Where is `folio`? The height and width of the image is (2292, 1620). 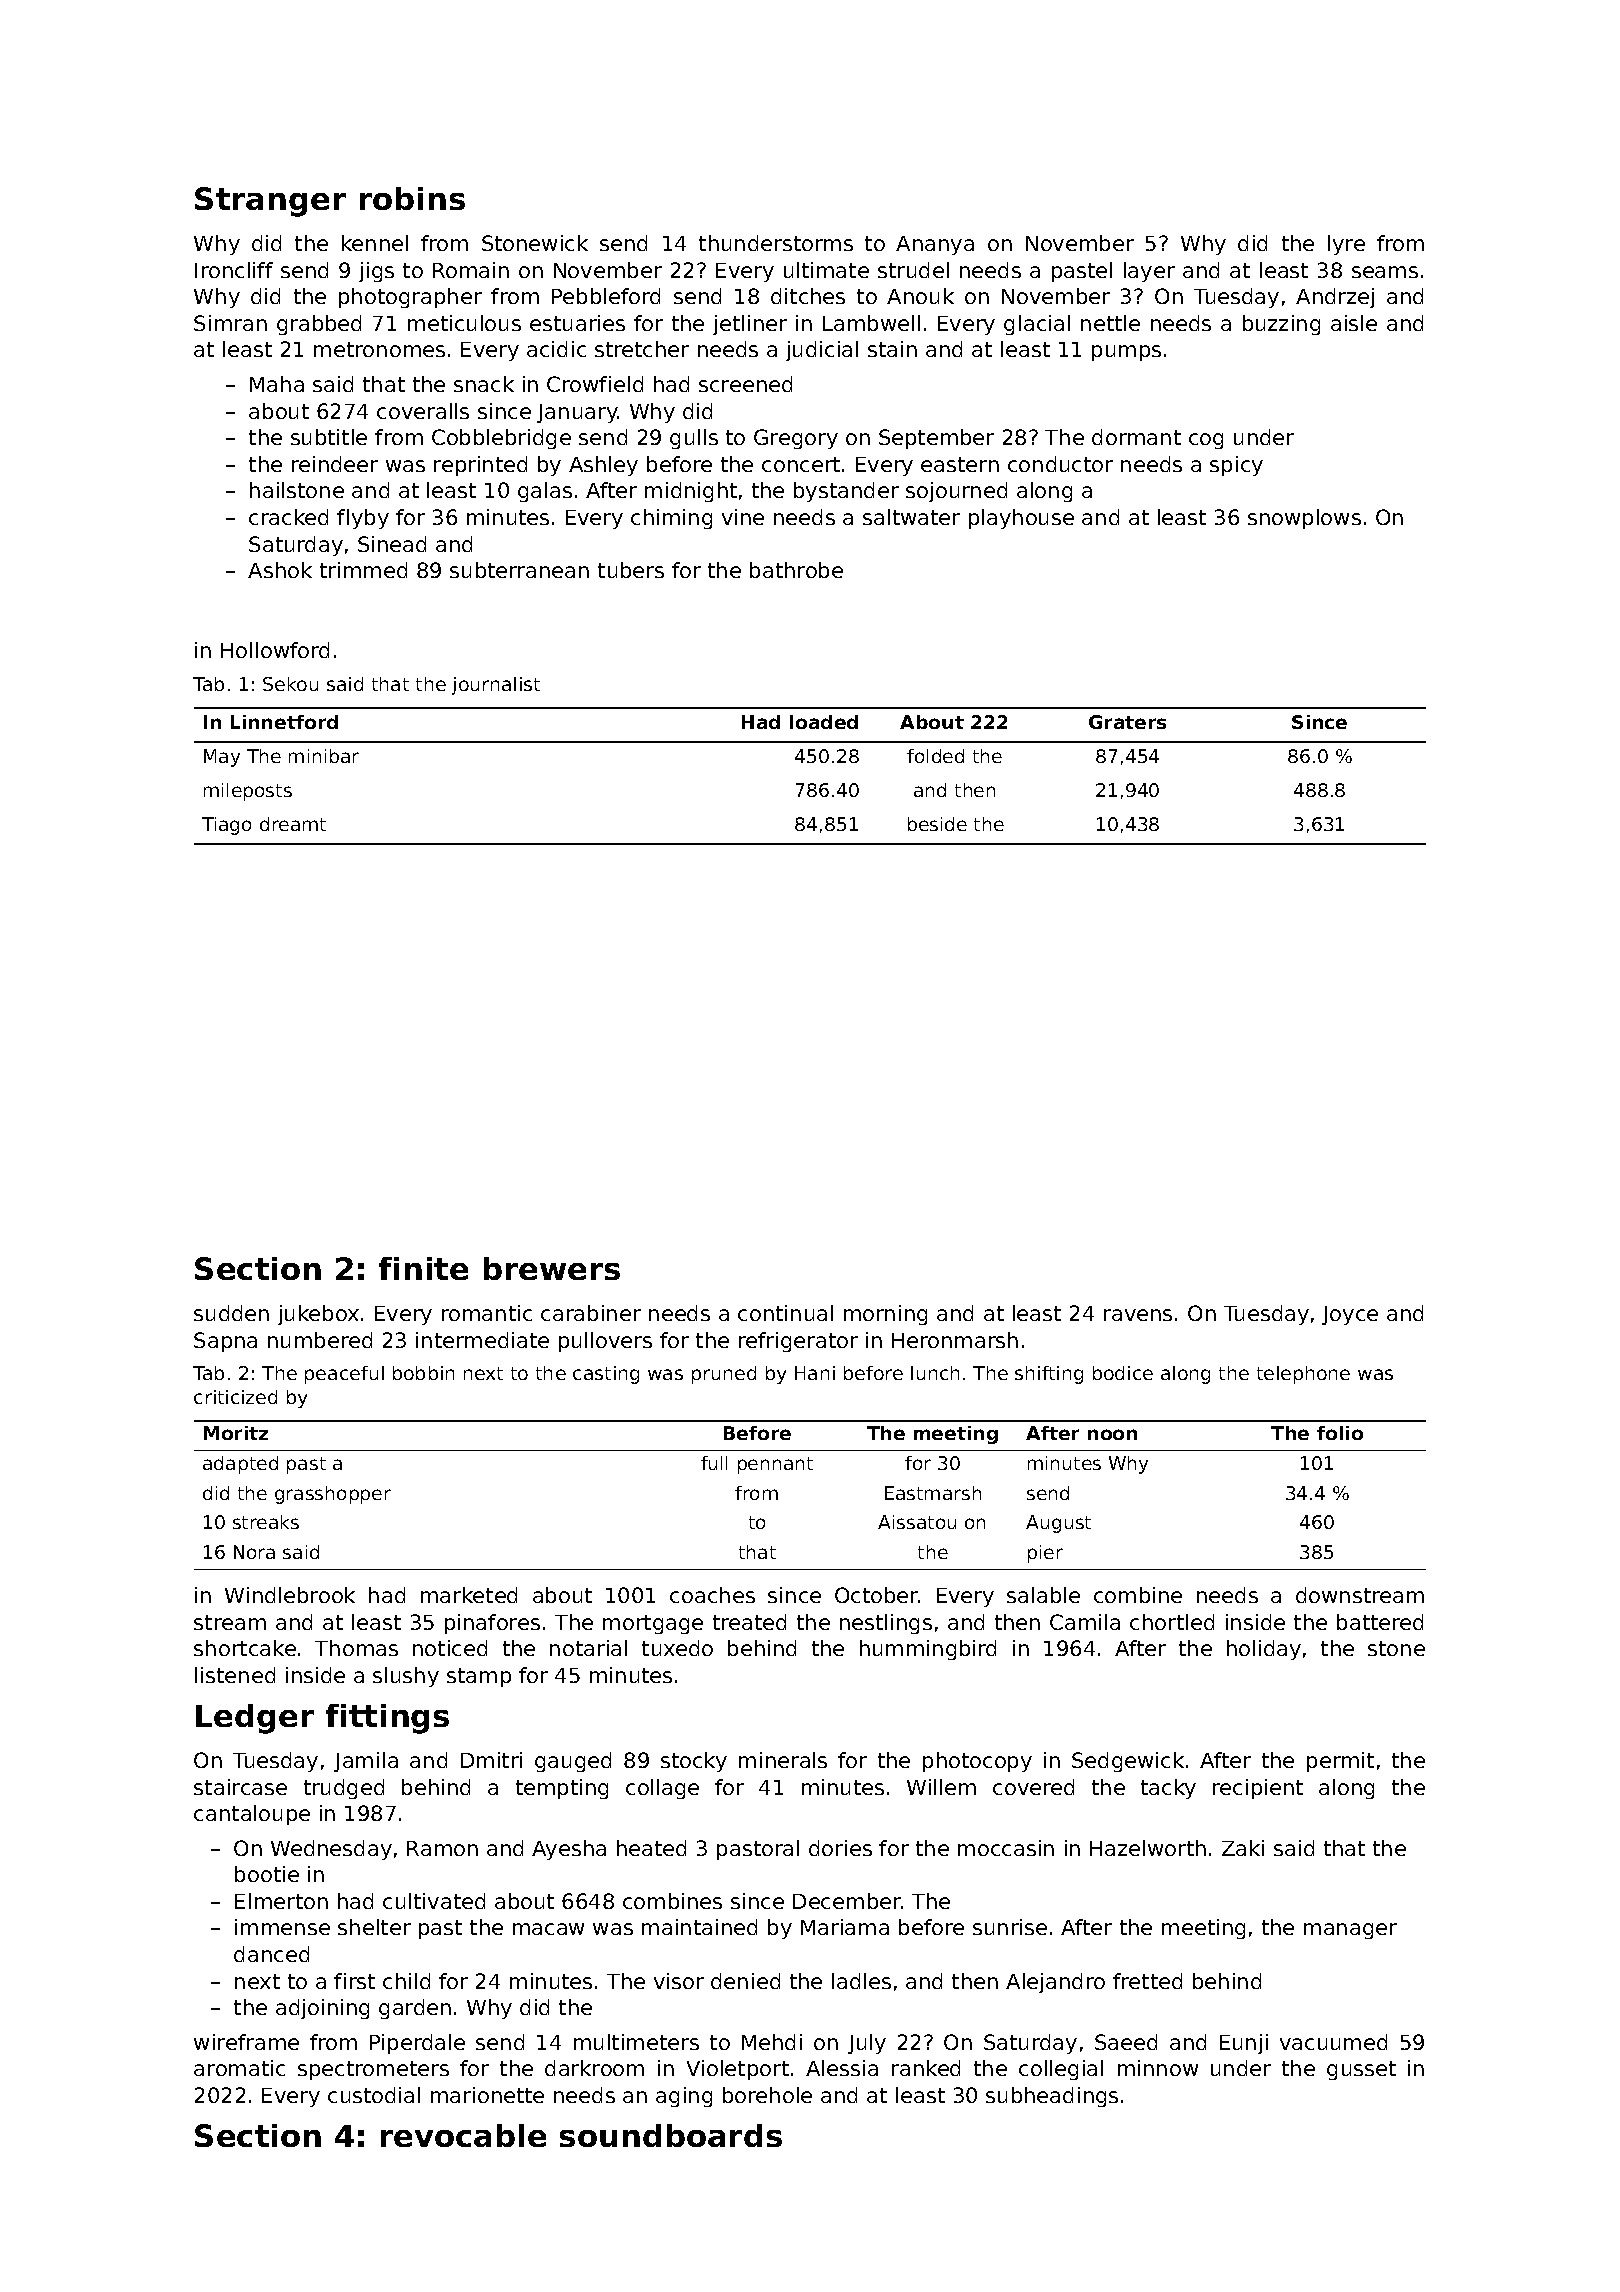 folio is located at coordinates (1340, 1433).
